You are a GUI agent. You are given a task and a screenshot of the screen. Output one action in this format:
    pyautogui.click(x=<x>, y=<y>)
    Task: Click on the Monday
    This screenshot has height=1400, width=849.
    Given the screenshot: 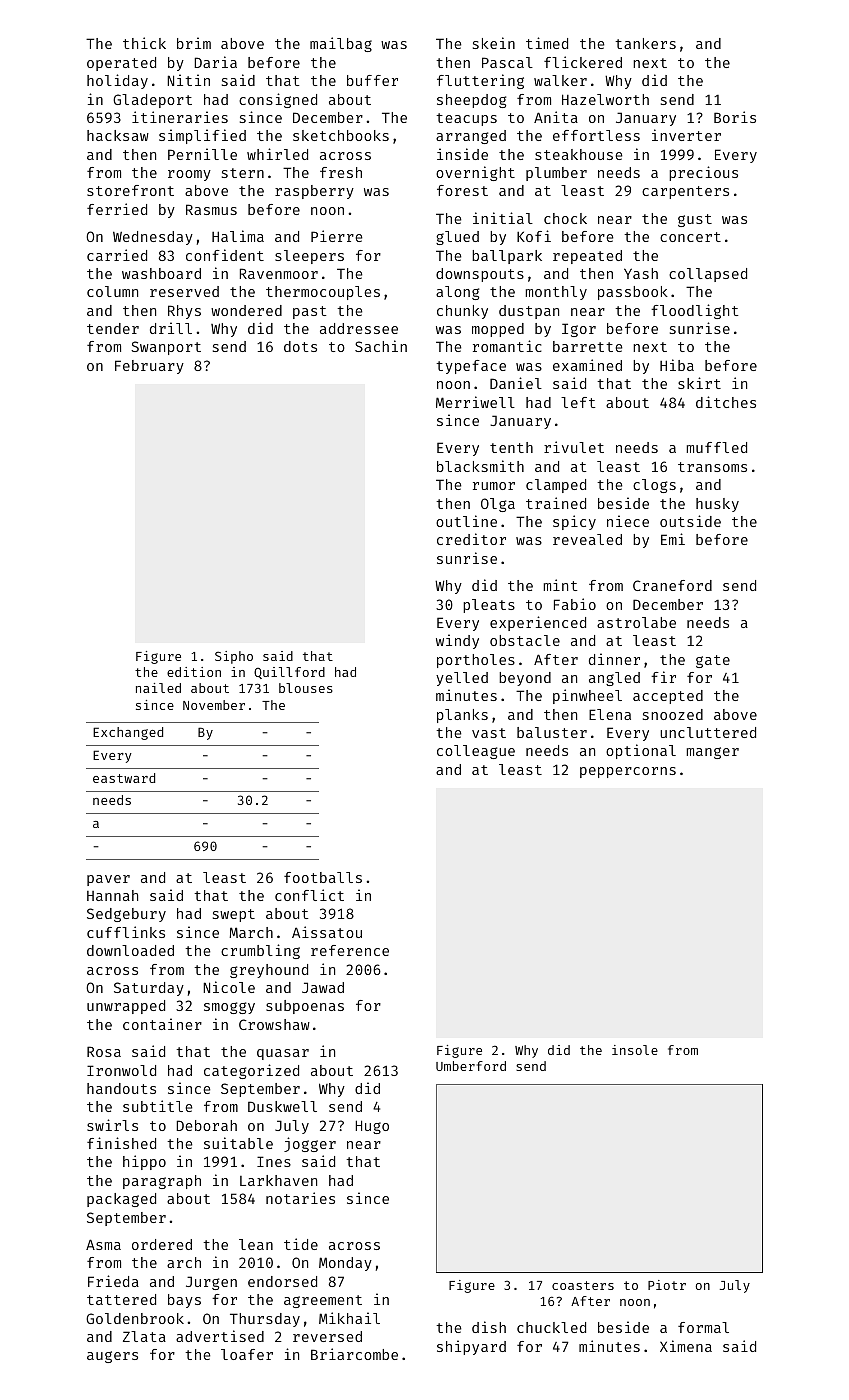 What is the action you would take?
    pyautogui.click(x=345, y=1264)
